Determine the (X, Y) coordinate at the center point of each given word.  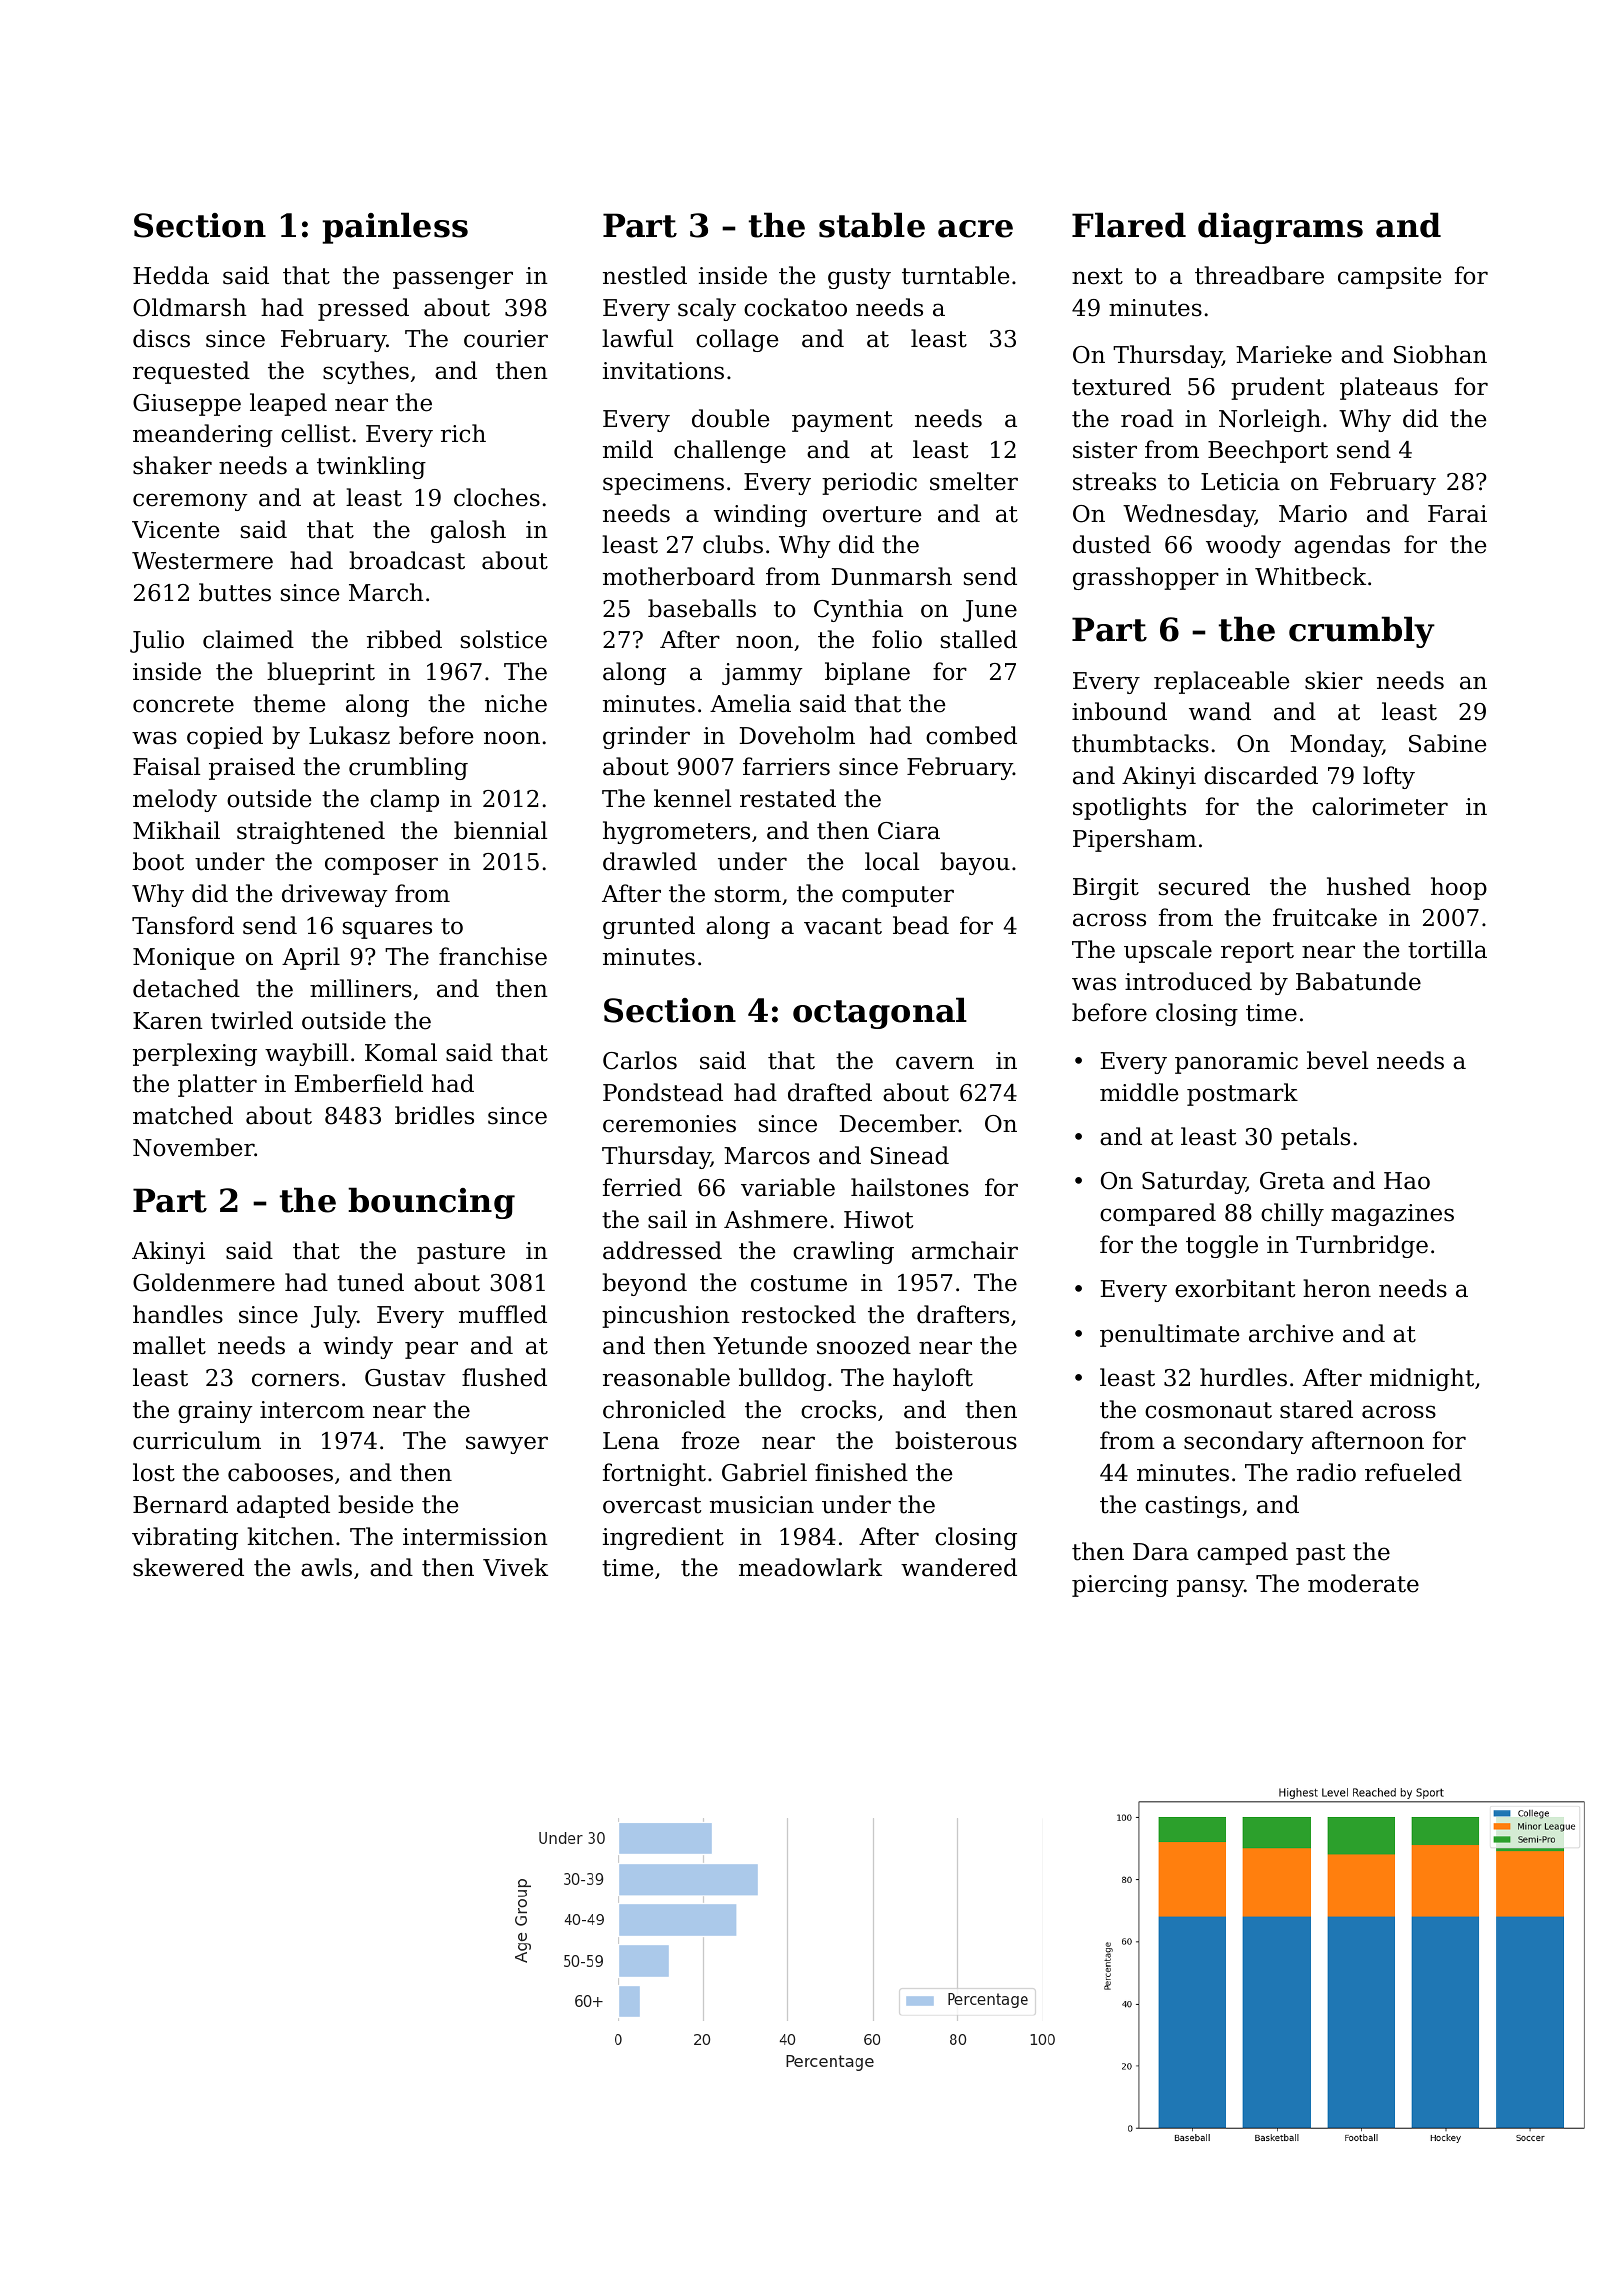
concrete (183, 704)
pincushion (666, 1316)
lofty (1389, 777)
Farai (1457, 514)
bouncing (431, 1203)
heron (1337, 1288)
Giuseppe (187, 405)
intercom (312, 1410)
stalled (979, 639)
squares (387, 930)
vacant (843, 926)
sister (1105, 450)
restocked (799, 1314)
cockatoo (795, 307)
